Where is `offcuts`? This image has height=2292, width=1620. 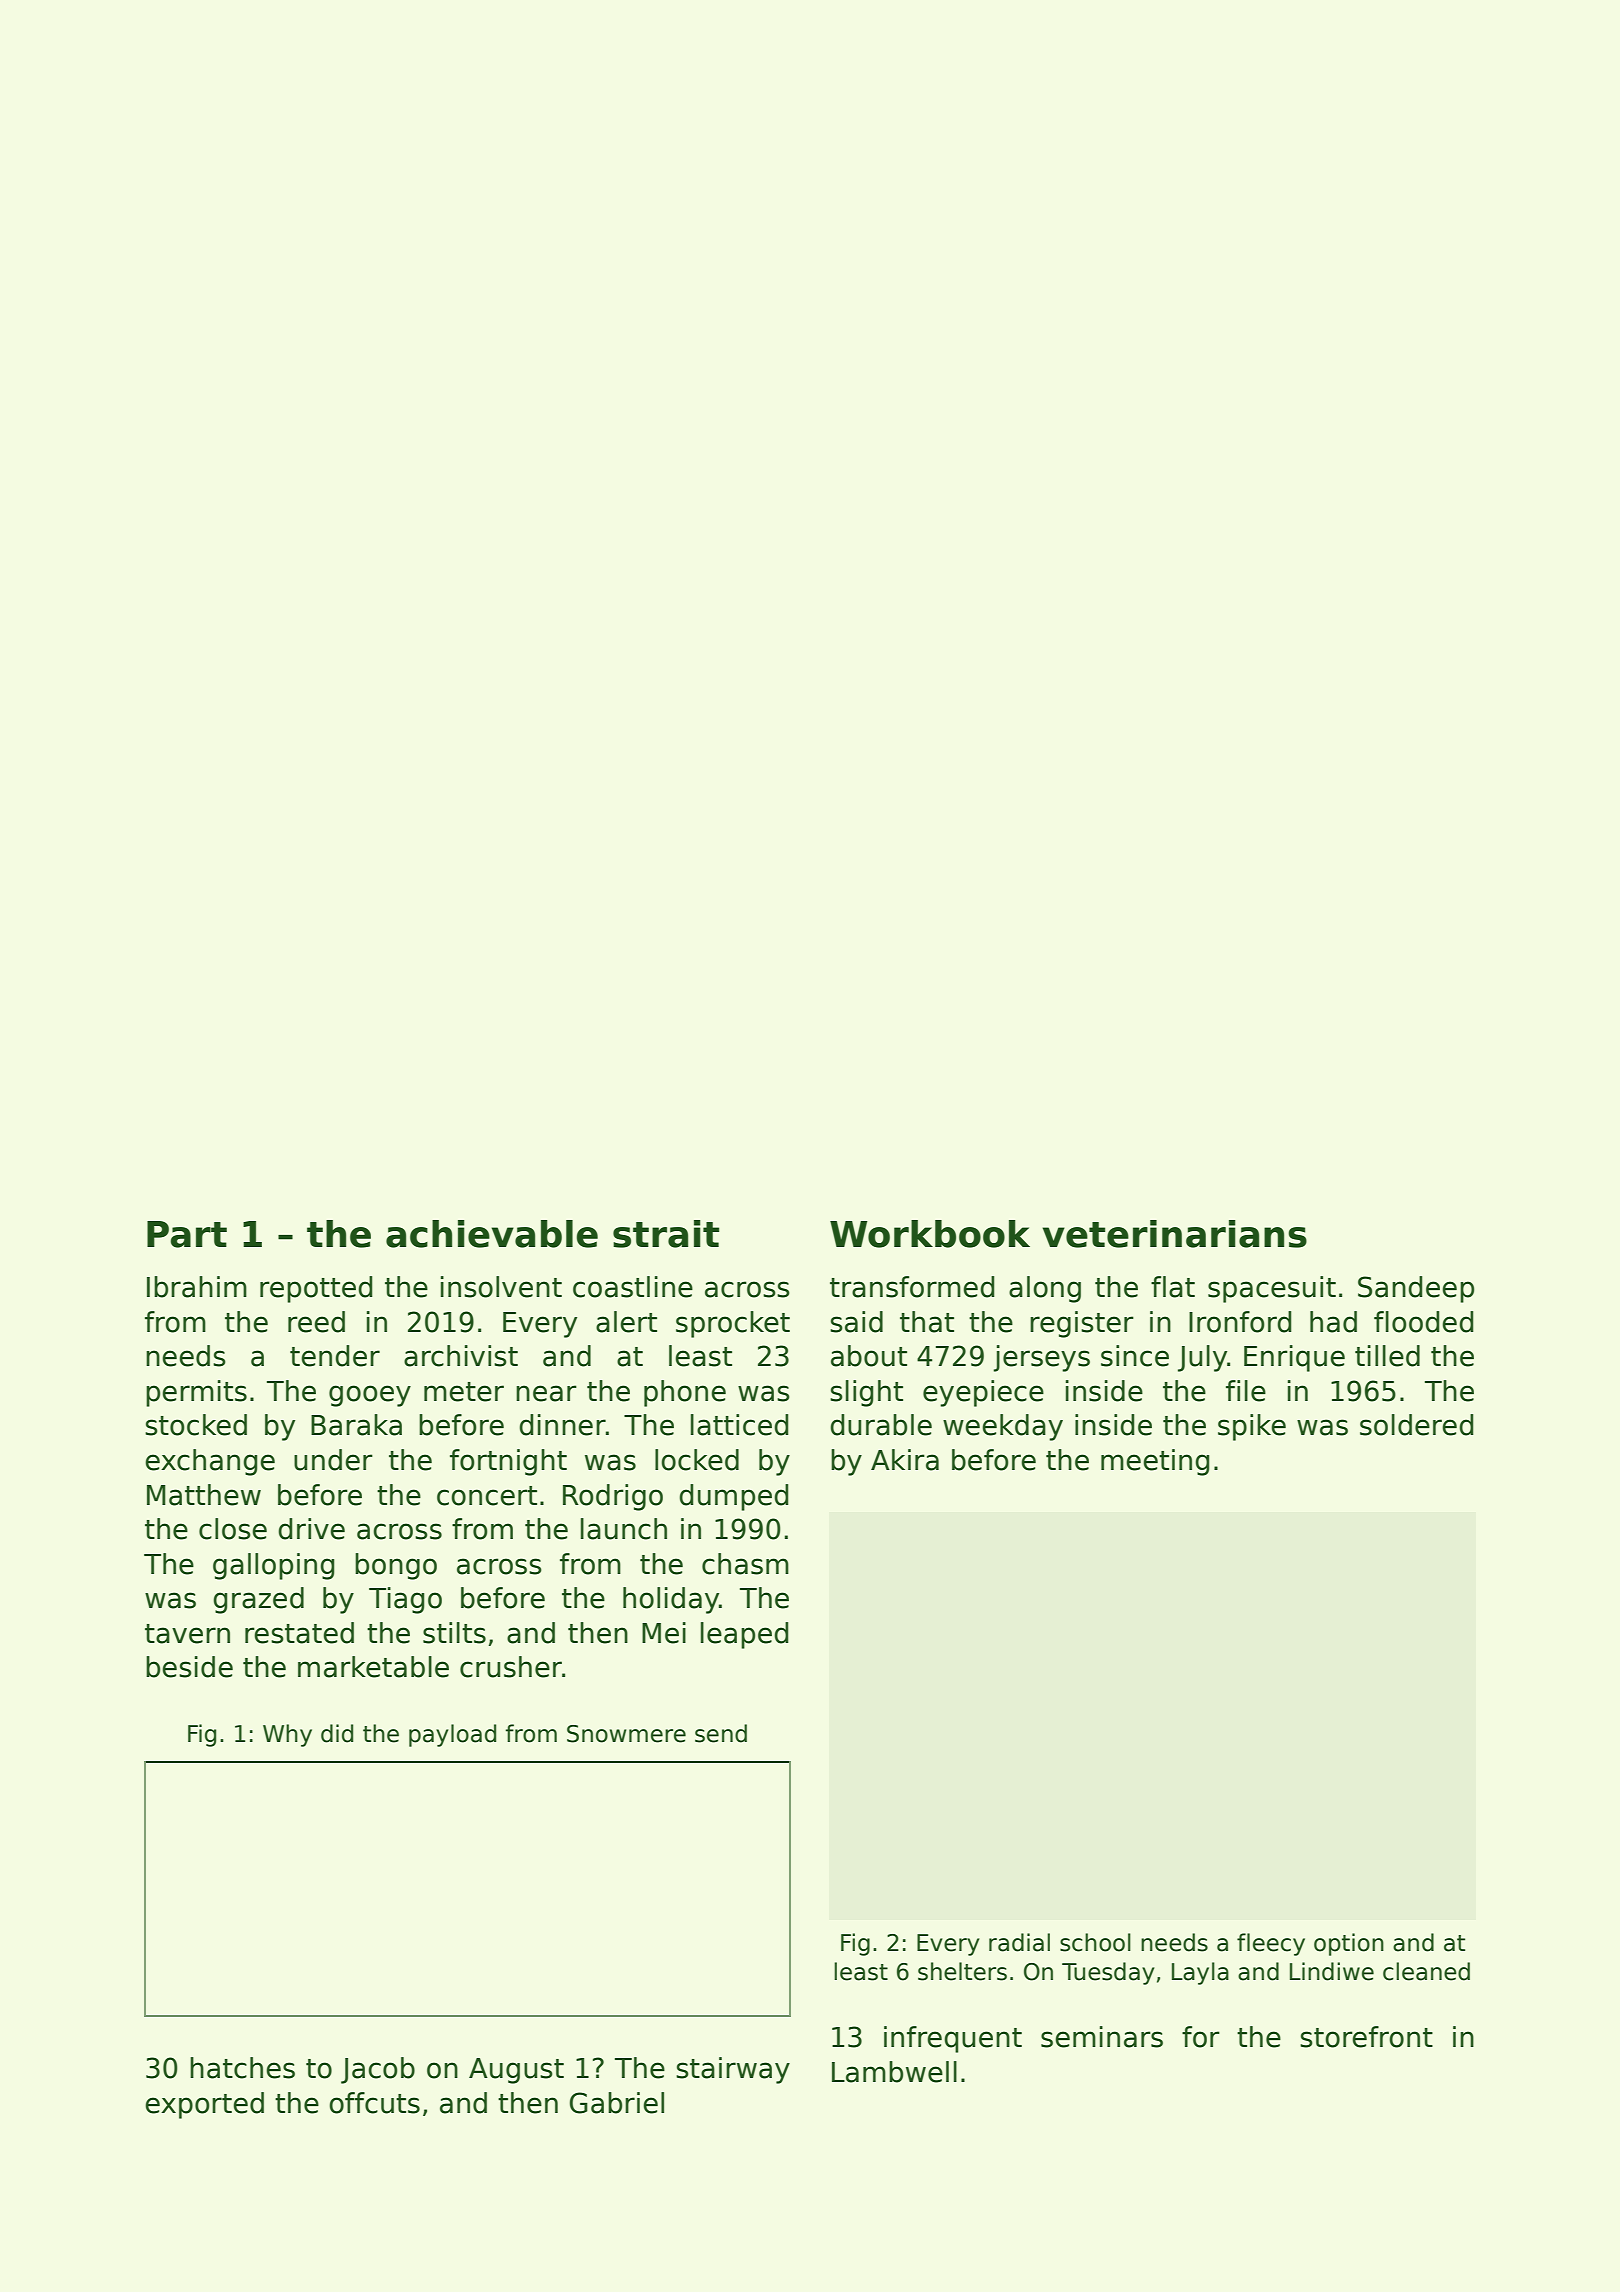
offcuts is located at coordinates (374, 2103).
